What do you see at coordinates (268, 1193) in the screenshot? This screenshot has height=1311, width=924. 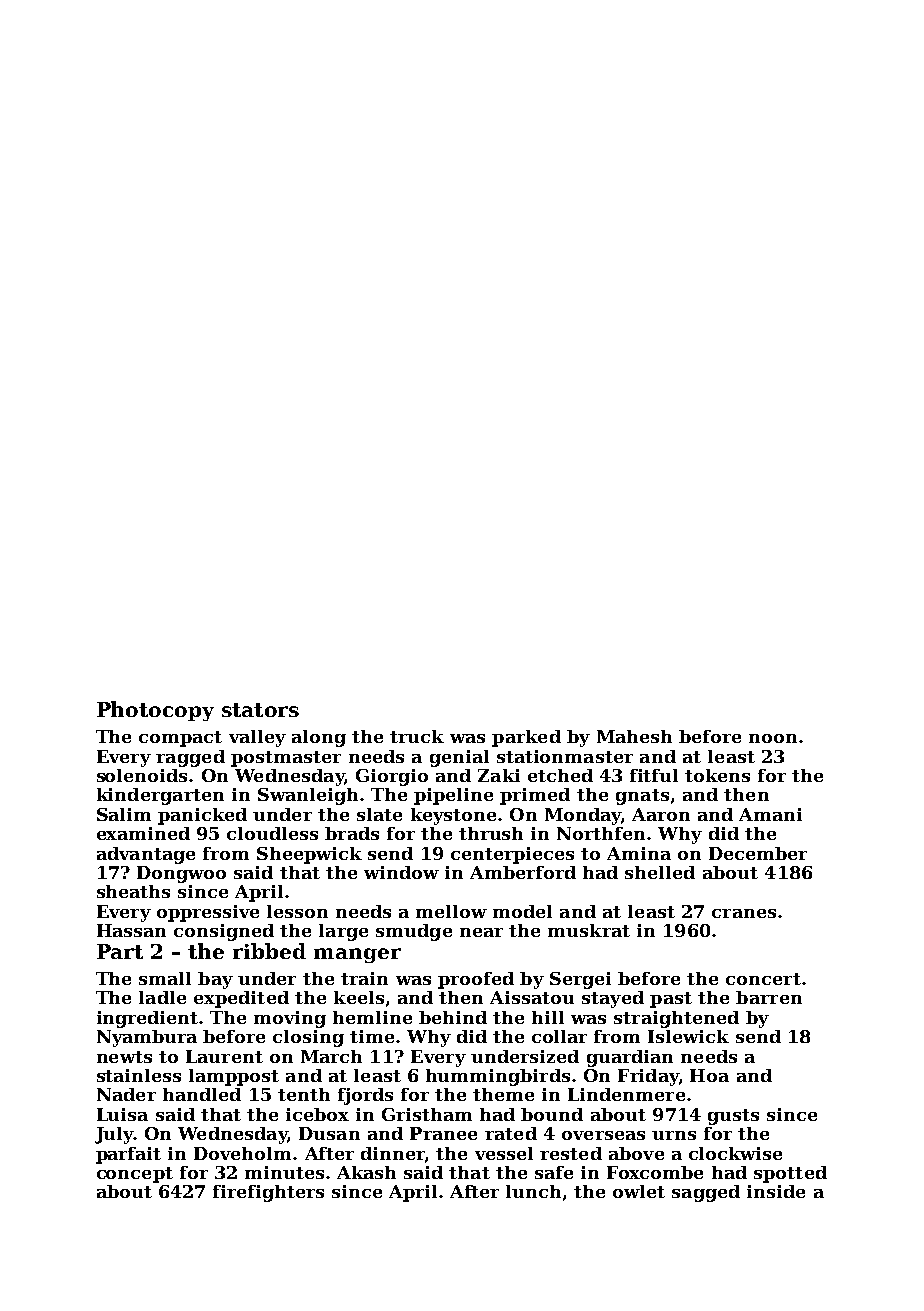 I see `firefighters` at bounding box center [268, 1193].
